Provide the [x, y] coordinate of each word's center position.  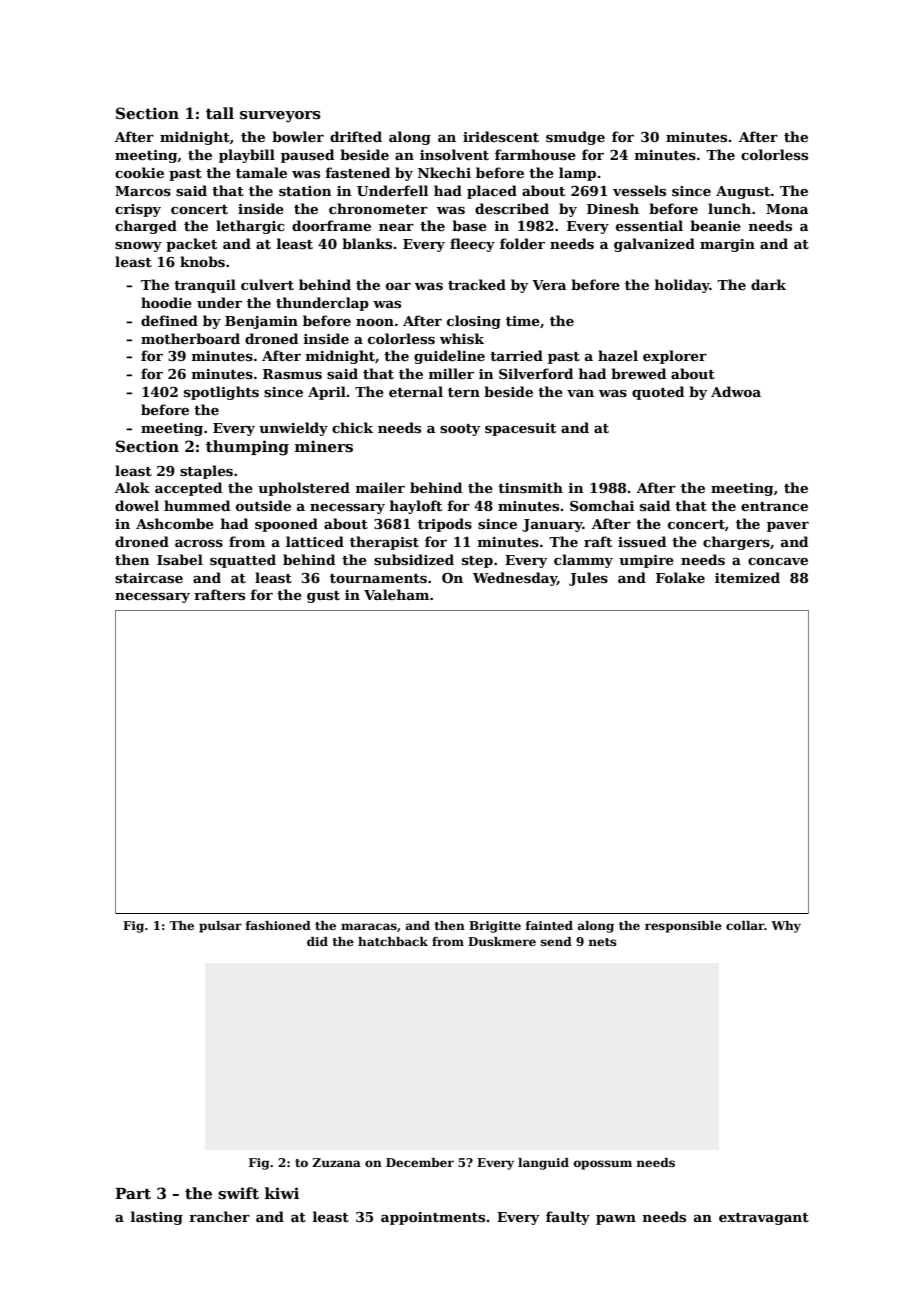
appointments [433, 1218]
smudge [575, 138]
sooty [460, 430]
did [317, 941]
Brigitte [495, 927]
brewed [638, 373]
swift [238, 1193]
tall [220, 113]
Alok [132, 487]
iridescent [501, 136]
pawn [616, 1220]
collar [745, 925]
